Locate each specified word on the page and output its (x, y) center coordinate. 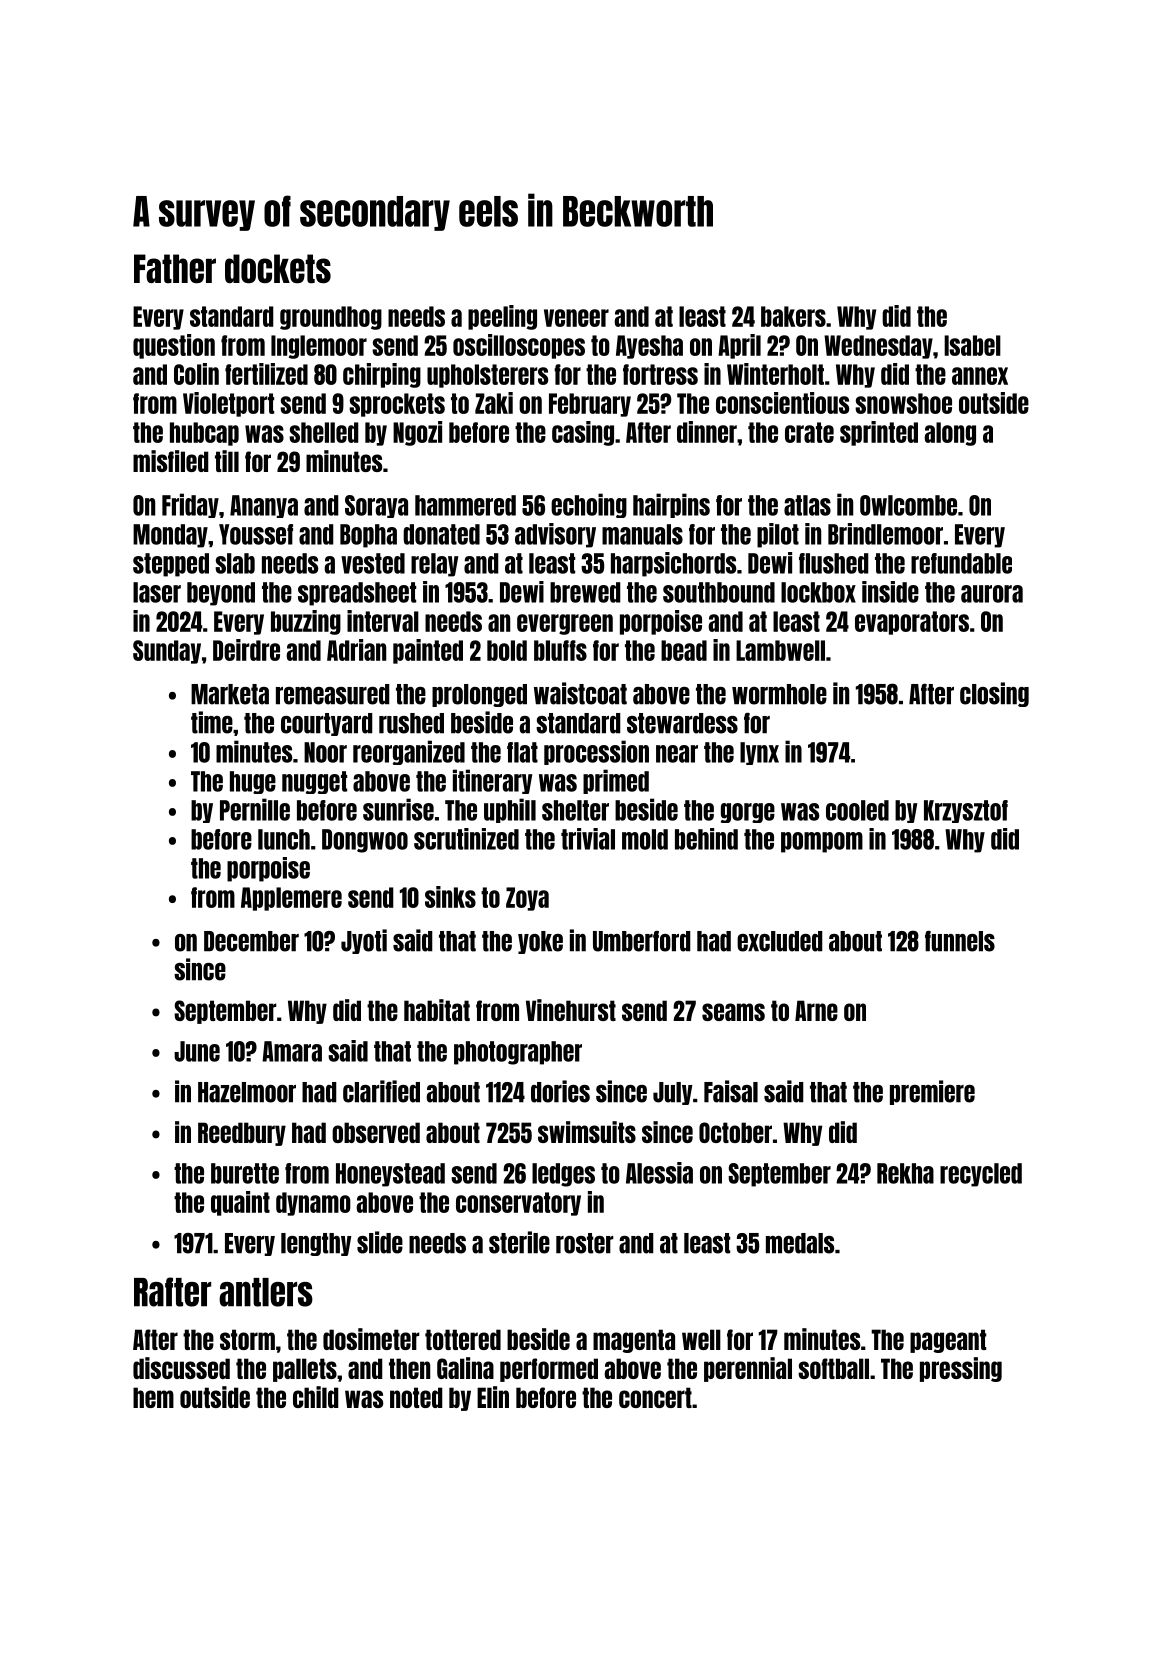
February (590, 405)
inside (890, 592)
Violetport (228, 404)
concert (655, 1397)
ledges (563, 1175)
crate (809, 432)
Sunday (167, 652)
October (735, 1132)
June (197, 1051)
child (316, 1397)
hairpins (671, 505)
